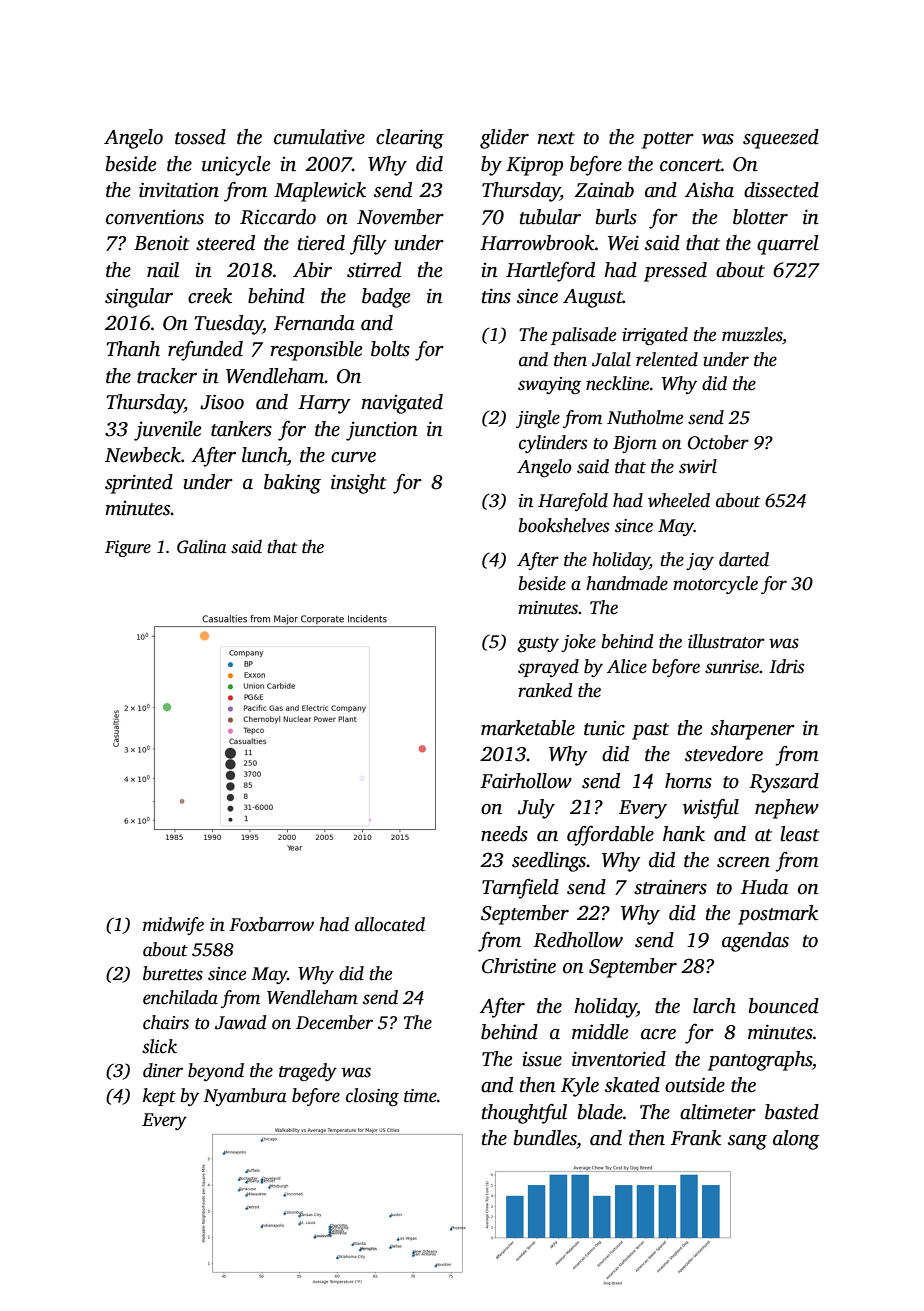 The image size is (924, 1311). What do you see at coordinates (201, 547) in the screenshot?
I see `Galina` at bounding box center [201, 547].
